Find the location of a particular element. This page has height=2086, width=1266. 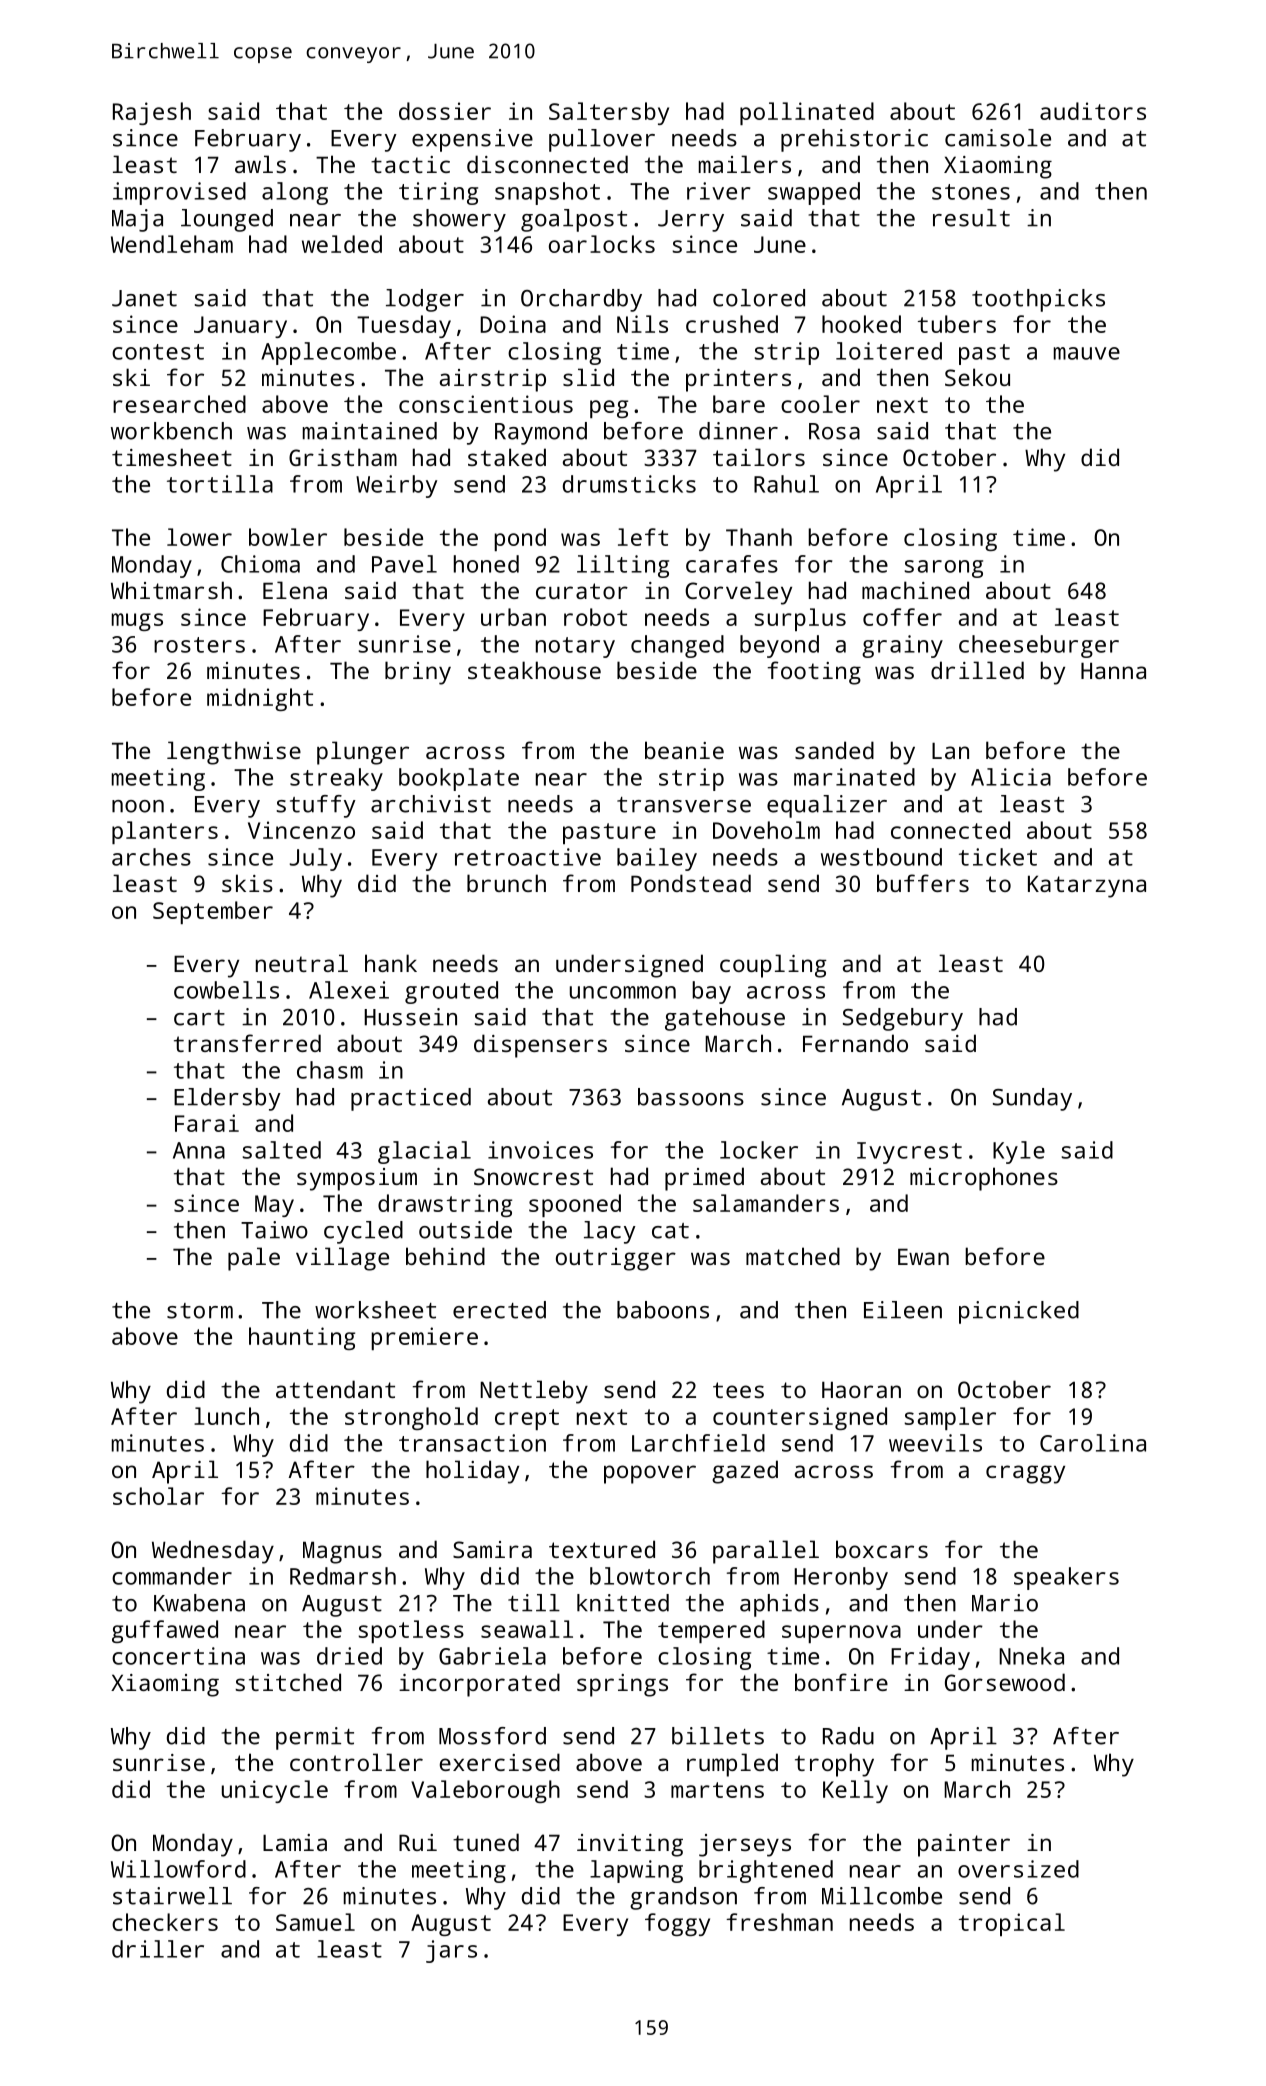

expensive is located at coordinates (472, 140).
